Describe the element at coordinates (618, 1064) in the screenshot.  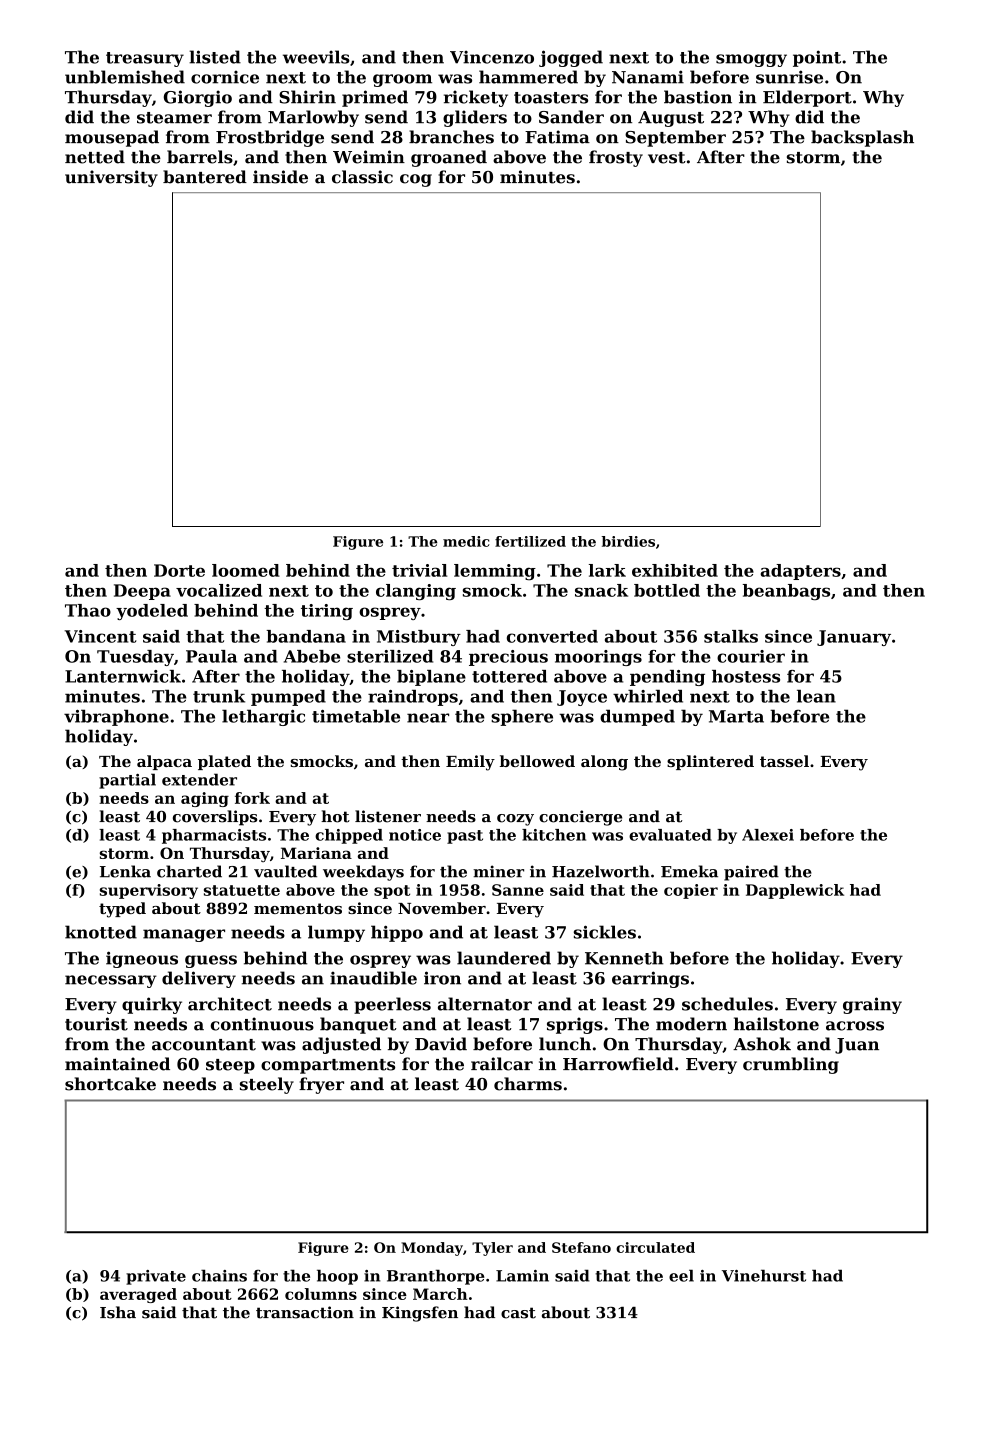
I see `Harrowfield` at that location.
